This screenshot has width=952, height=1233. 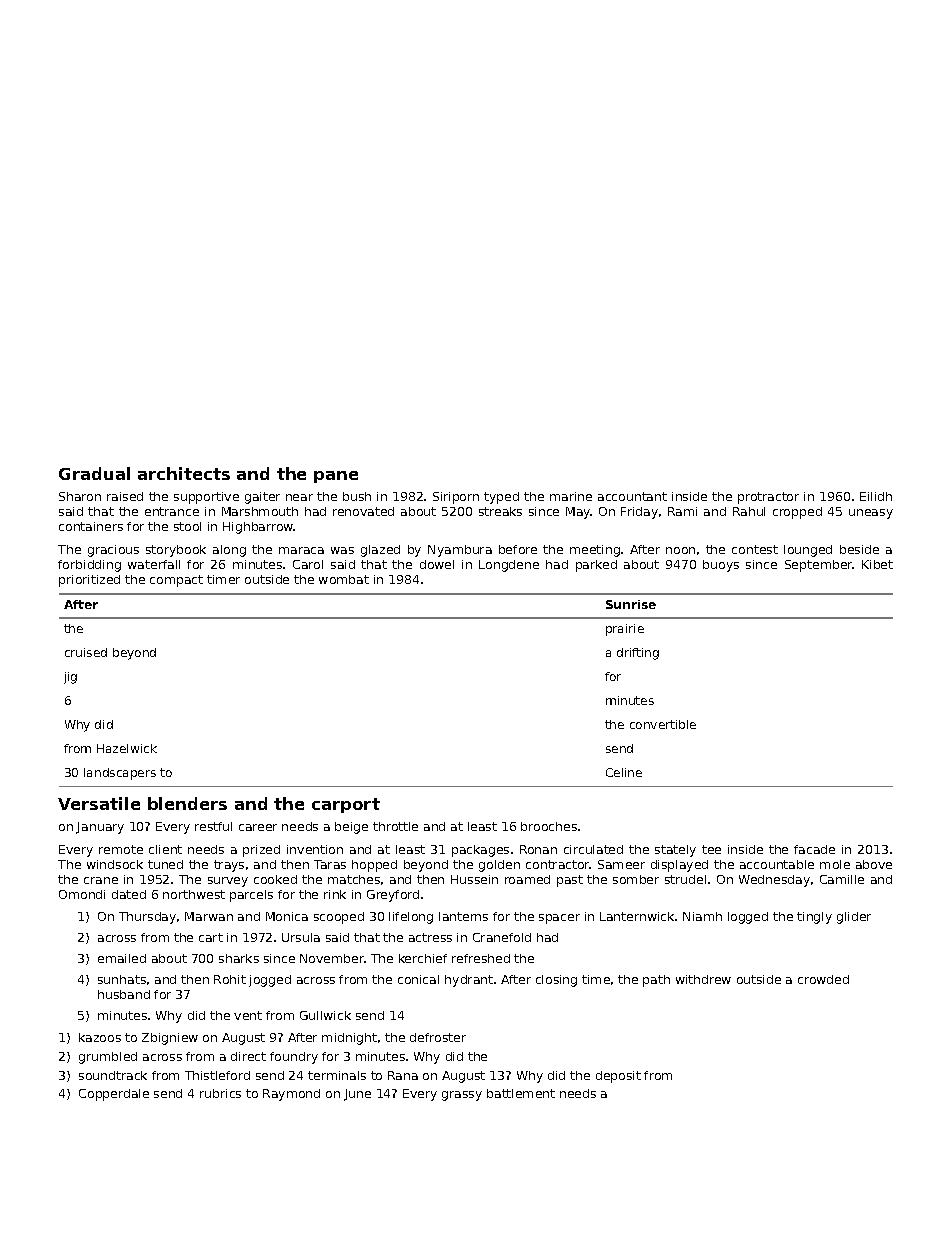 I want to click on Eilidh, so click(x=876, y=496).
